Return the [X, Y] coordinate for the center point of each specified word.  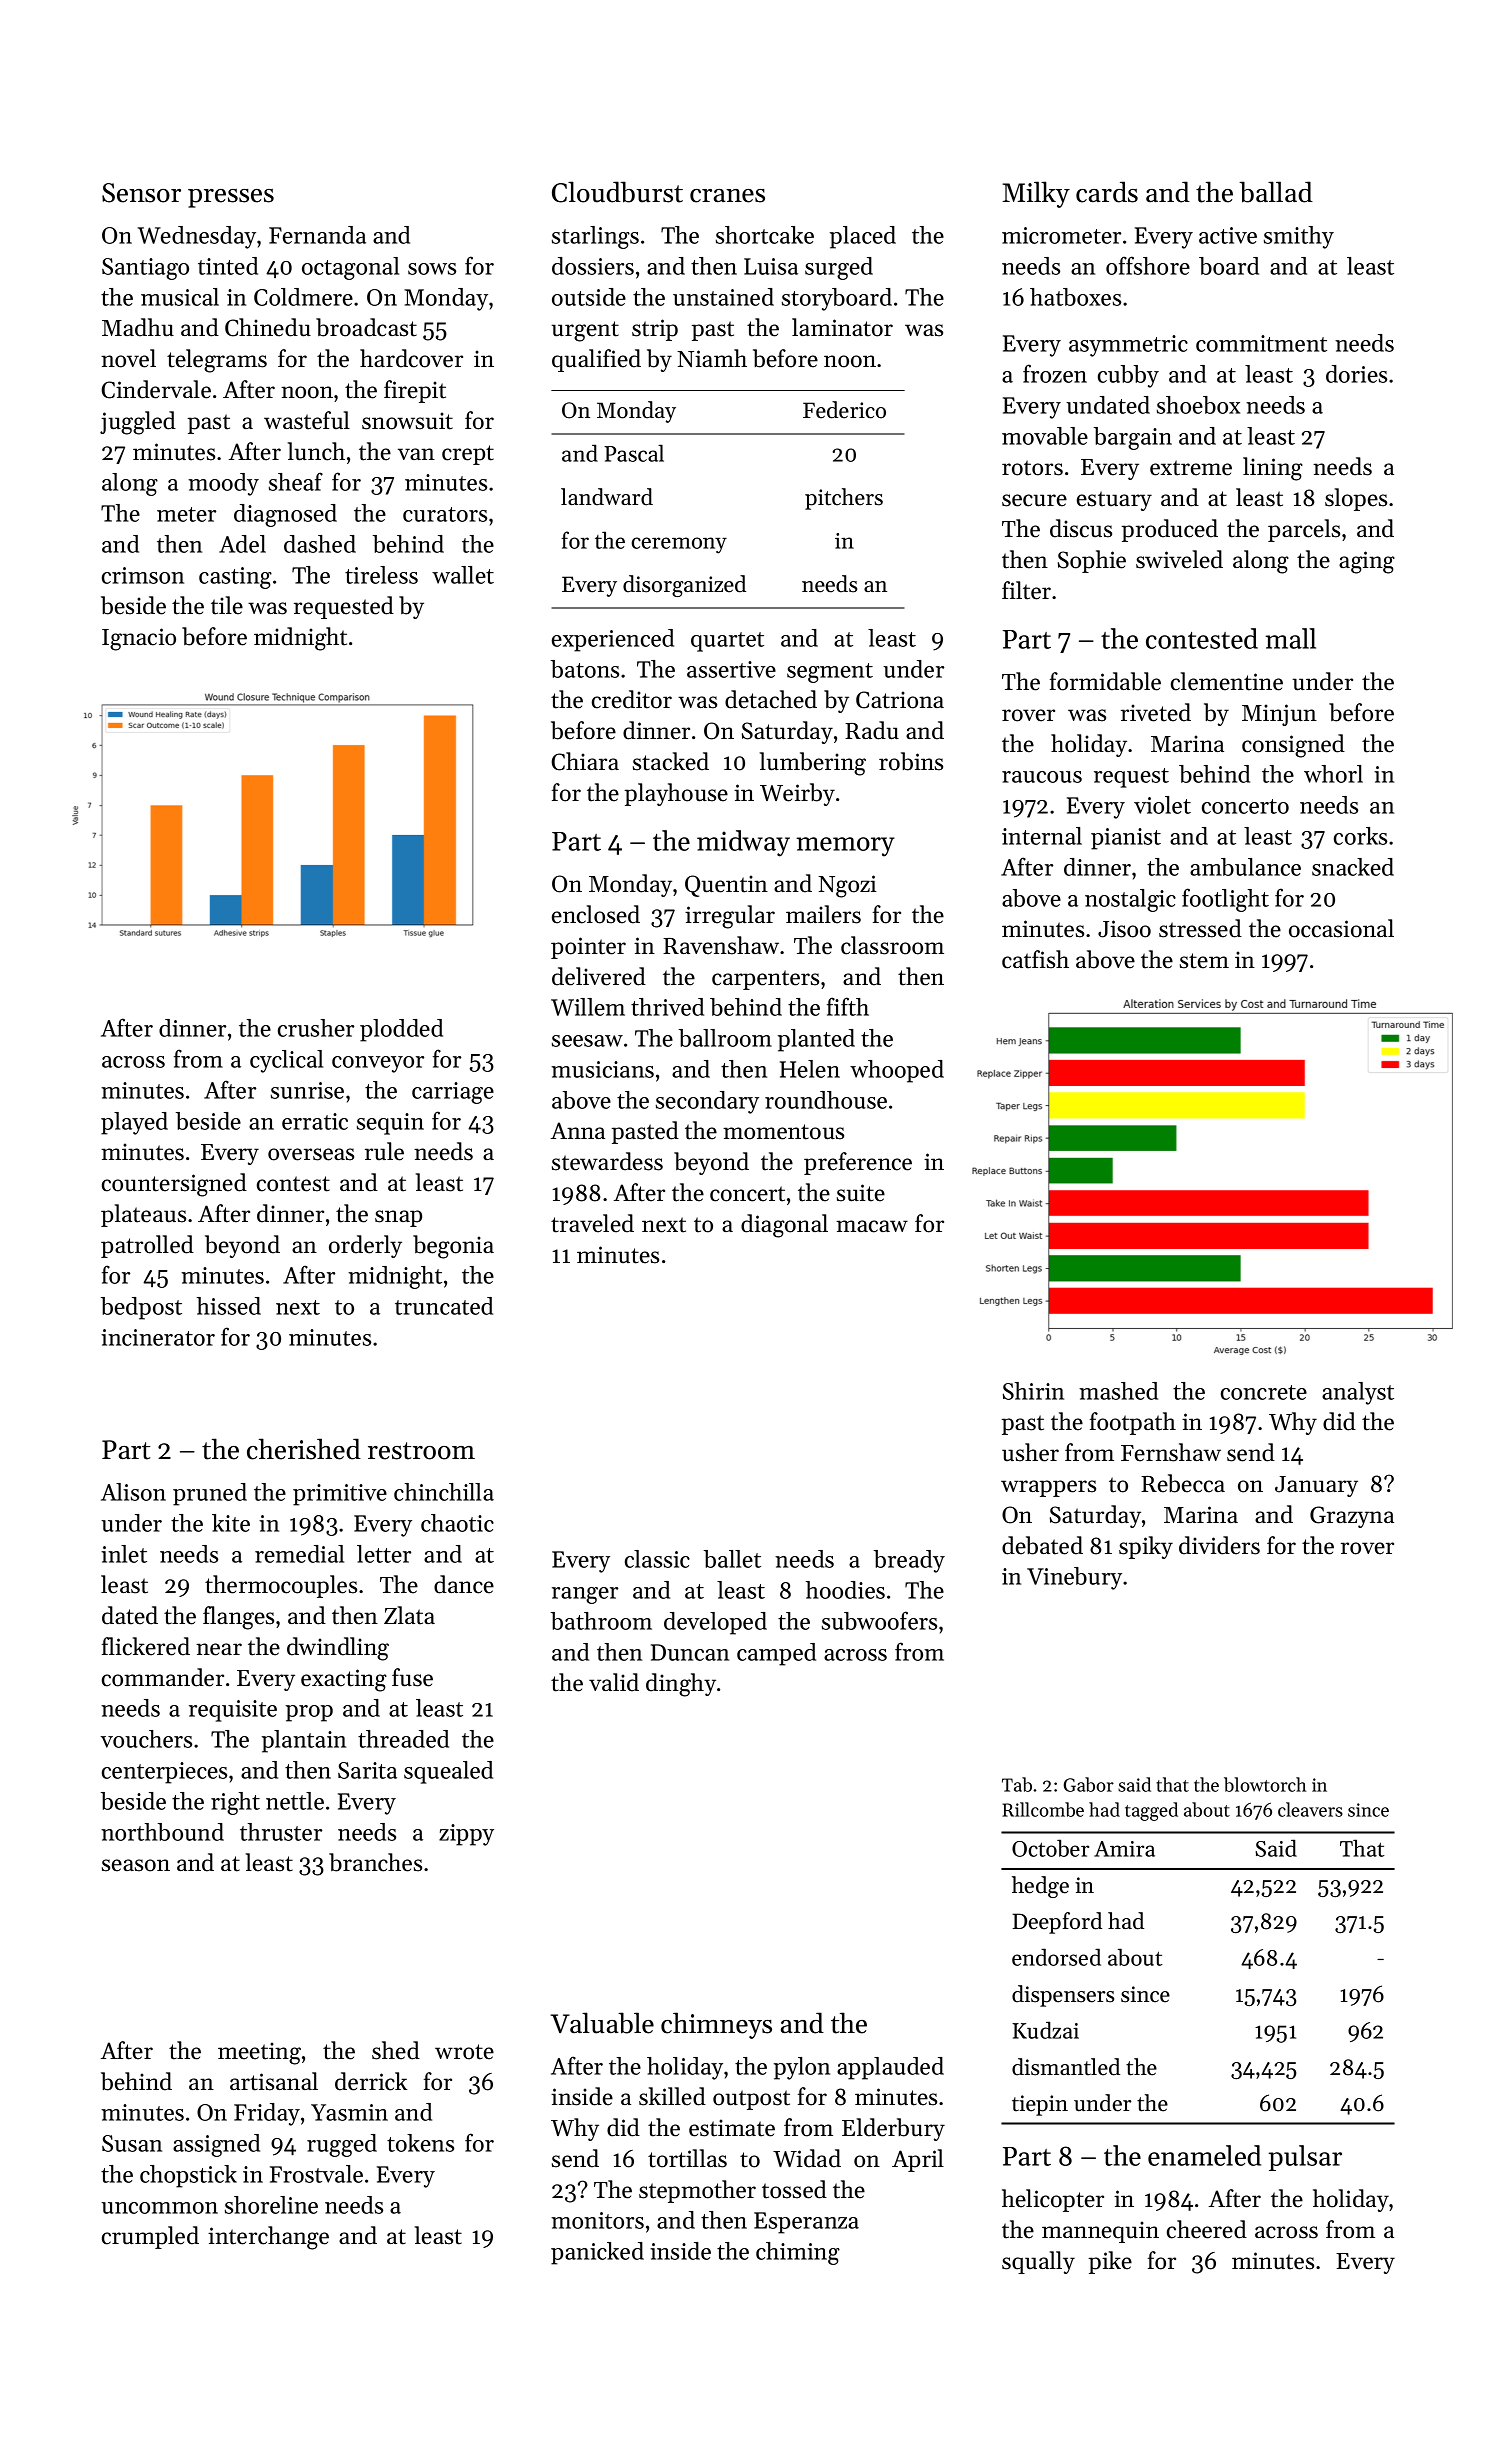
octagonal [350, 268]
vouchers [146, 1739]
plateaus [143, 1215]
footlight [1225, 900]
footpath [1133, 1423]
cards [1107, 192]
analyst [1358, 1393]
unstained [723, 297]
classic [657, 1559]
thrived [667, 1007]
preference [858, 1163]
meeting [259, 2053]
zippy [466, 1835]
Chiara [585, 761]
